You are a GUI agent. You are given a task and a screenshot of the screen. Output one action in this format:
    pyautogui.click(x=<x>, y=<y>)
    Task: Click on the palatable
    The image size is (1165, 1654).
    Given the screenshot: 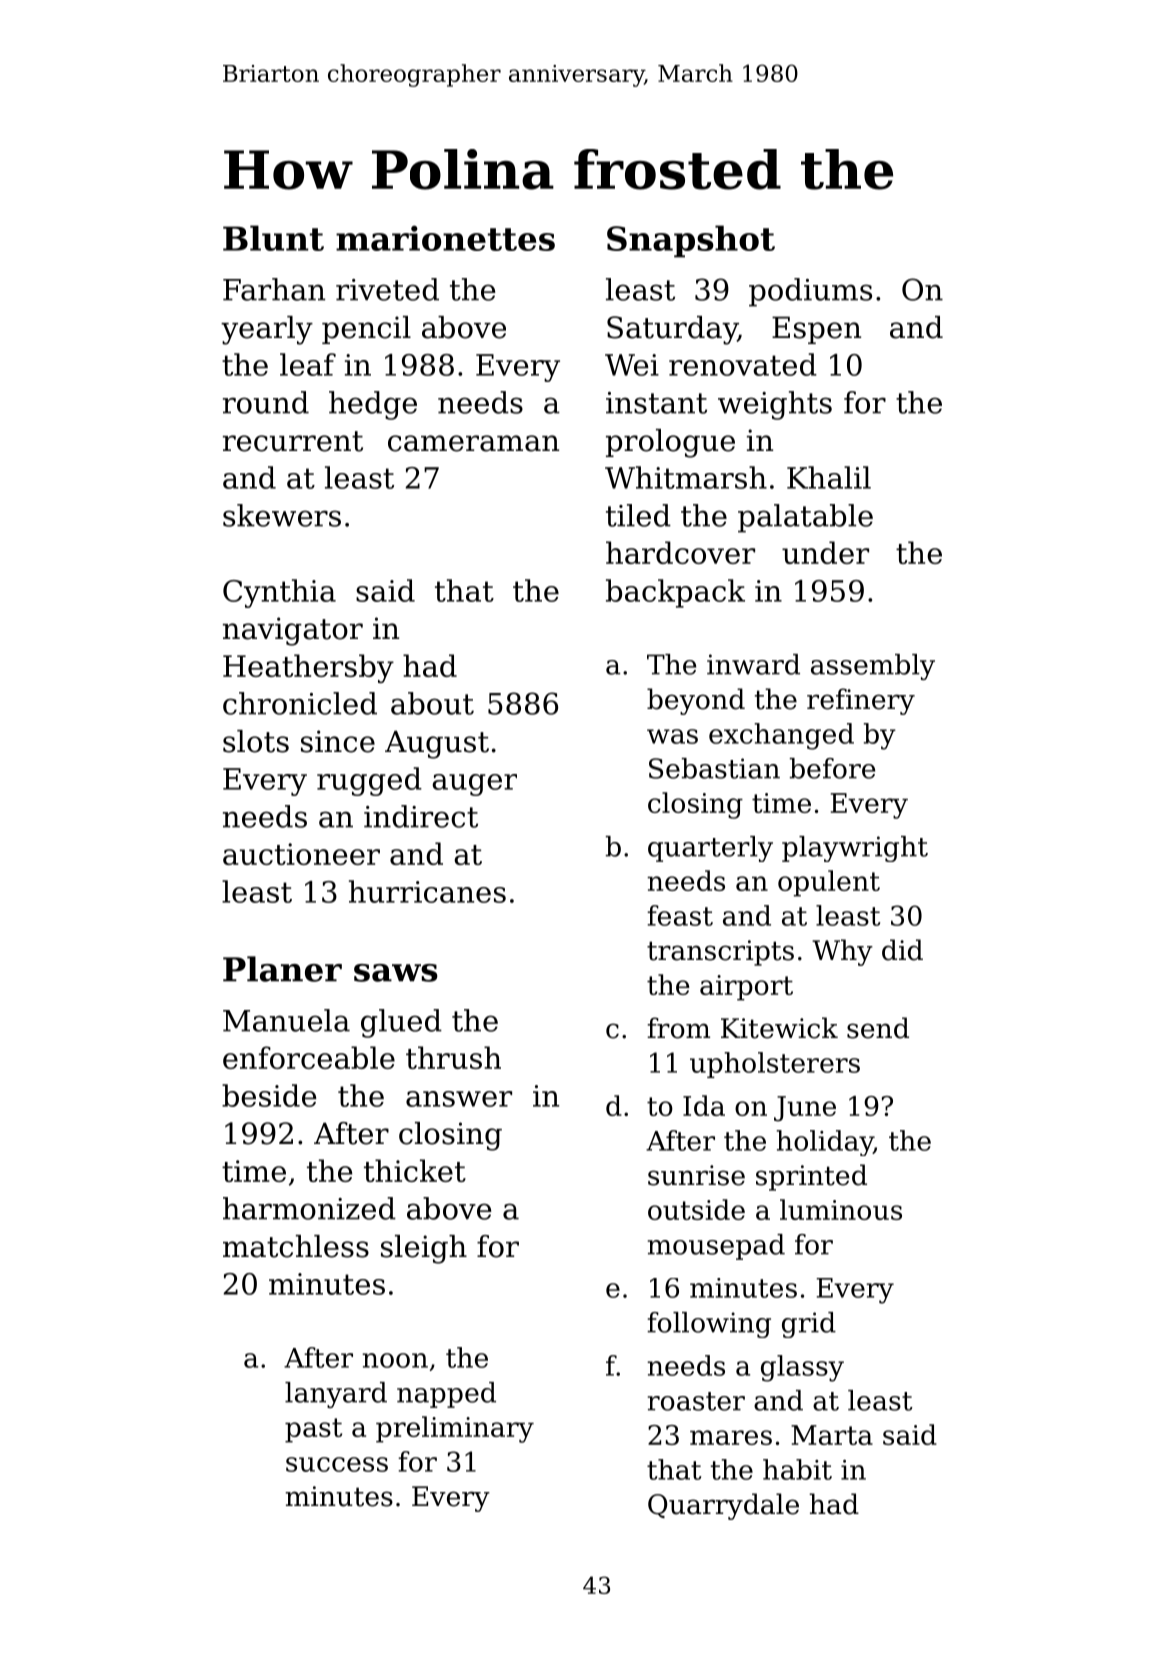 What is the action you would take?
    pyautogui.click(x=805, y=518)
